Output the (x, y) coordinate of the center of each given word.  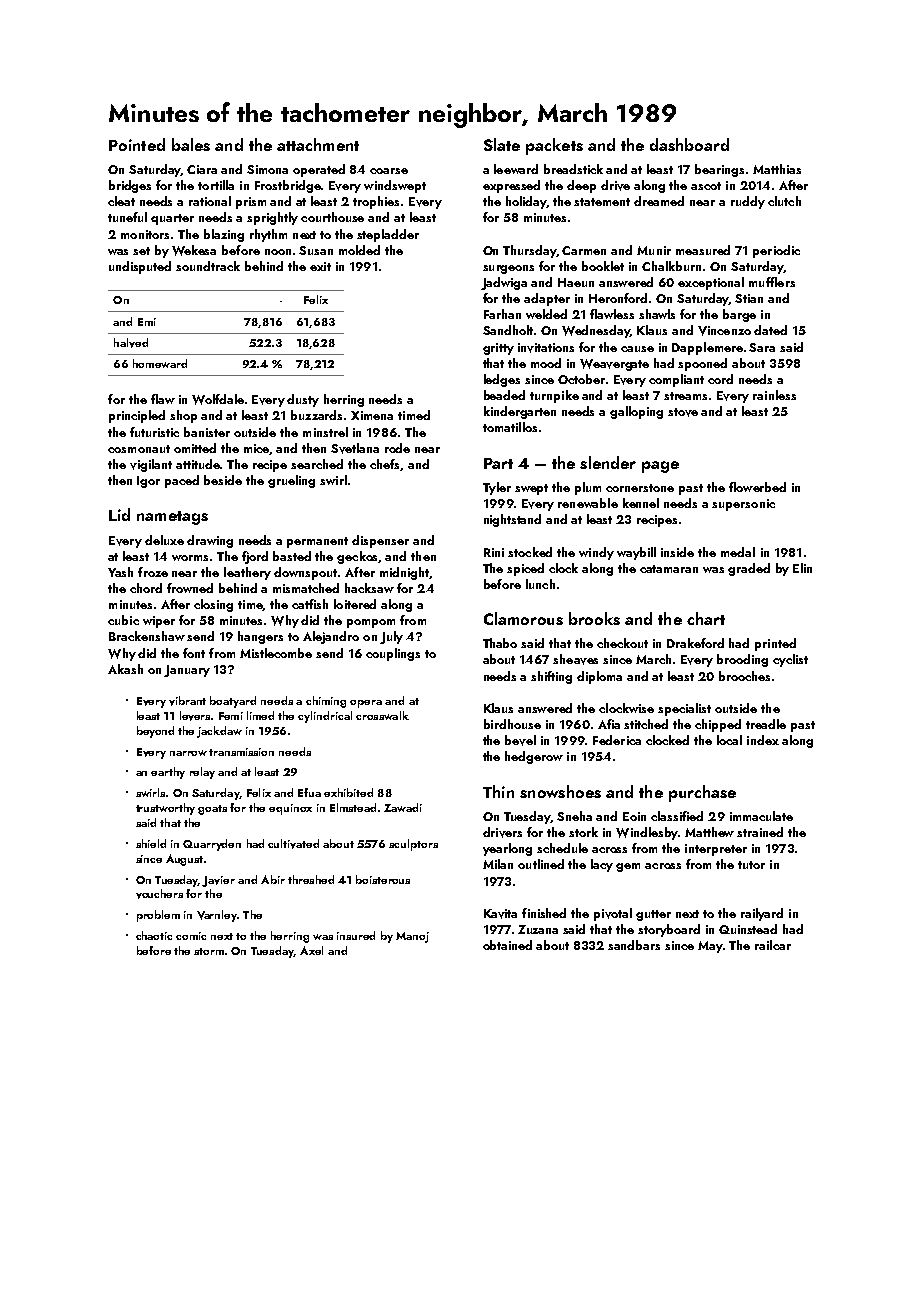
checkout (622, 643)
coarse (389, 171)
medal (738, 552)
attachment (318, 144)
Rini (494, 552)
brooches (744, 676)
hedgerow (534, 757)
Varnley (217, 916)
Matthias (777, 169)
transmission (241, 752)
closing (213, 605)
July (391, 637)
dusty (303, 400)
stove (683, 412)
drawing (210, 541)
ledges (502, 380)
